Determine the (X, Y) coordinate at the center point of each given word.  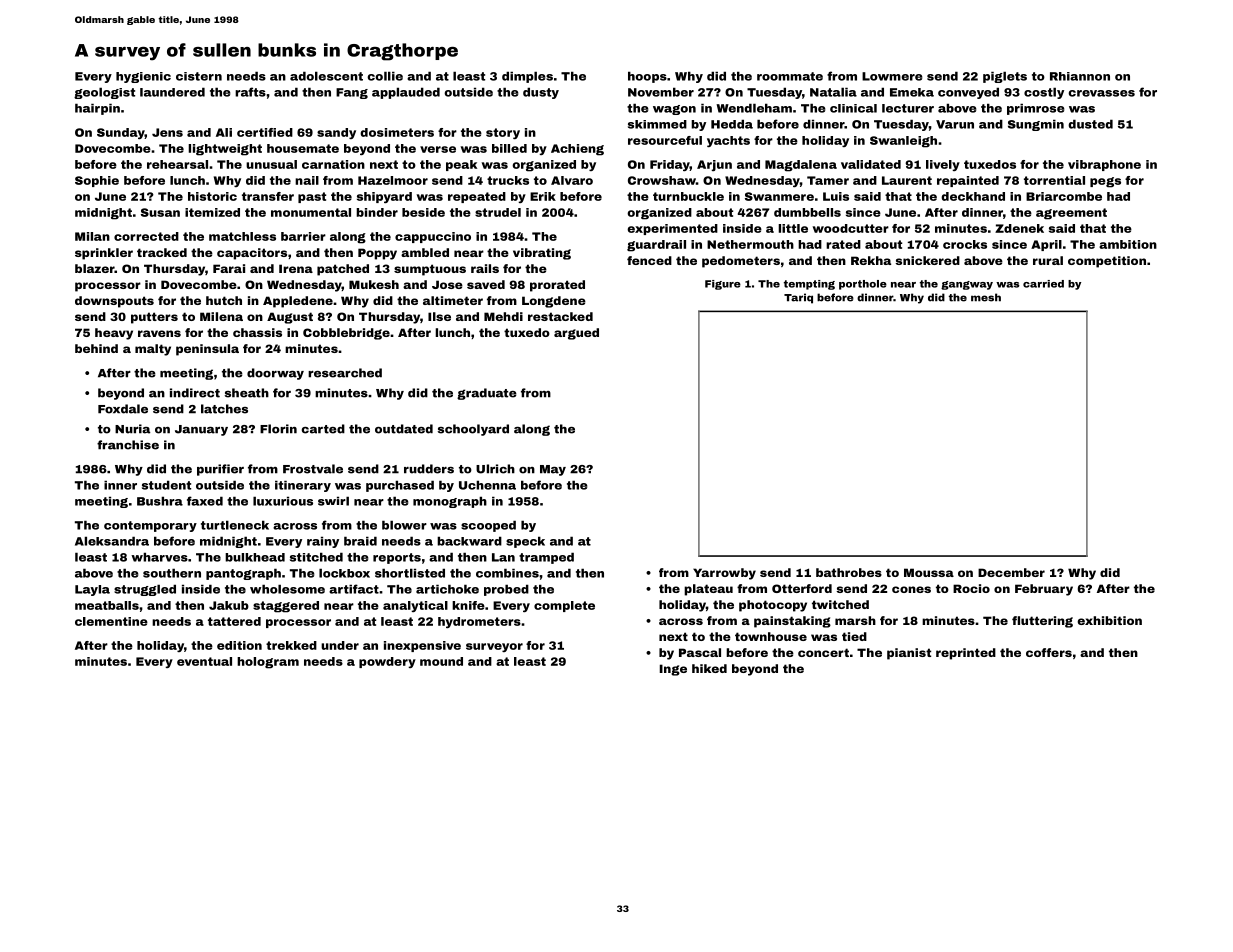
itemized (212, 212)
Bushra (160, 501)
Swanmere (779, 196)
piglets (1005, 77)
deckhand (973, 196)
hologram (268, 663)
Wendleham (754, 108)
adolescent (326, 76)
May (553, 470)
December (1011, 572)
